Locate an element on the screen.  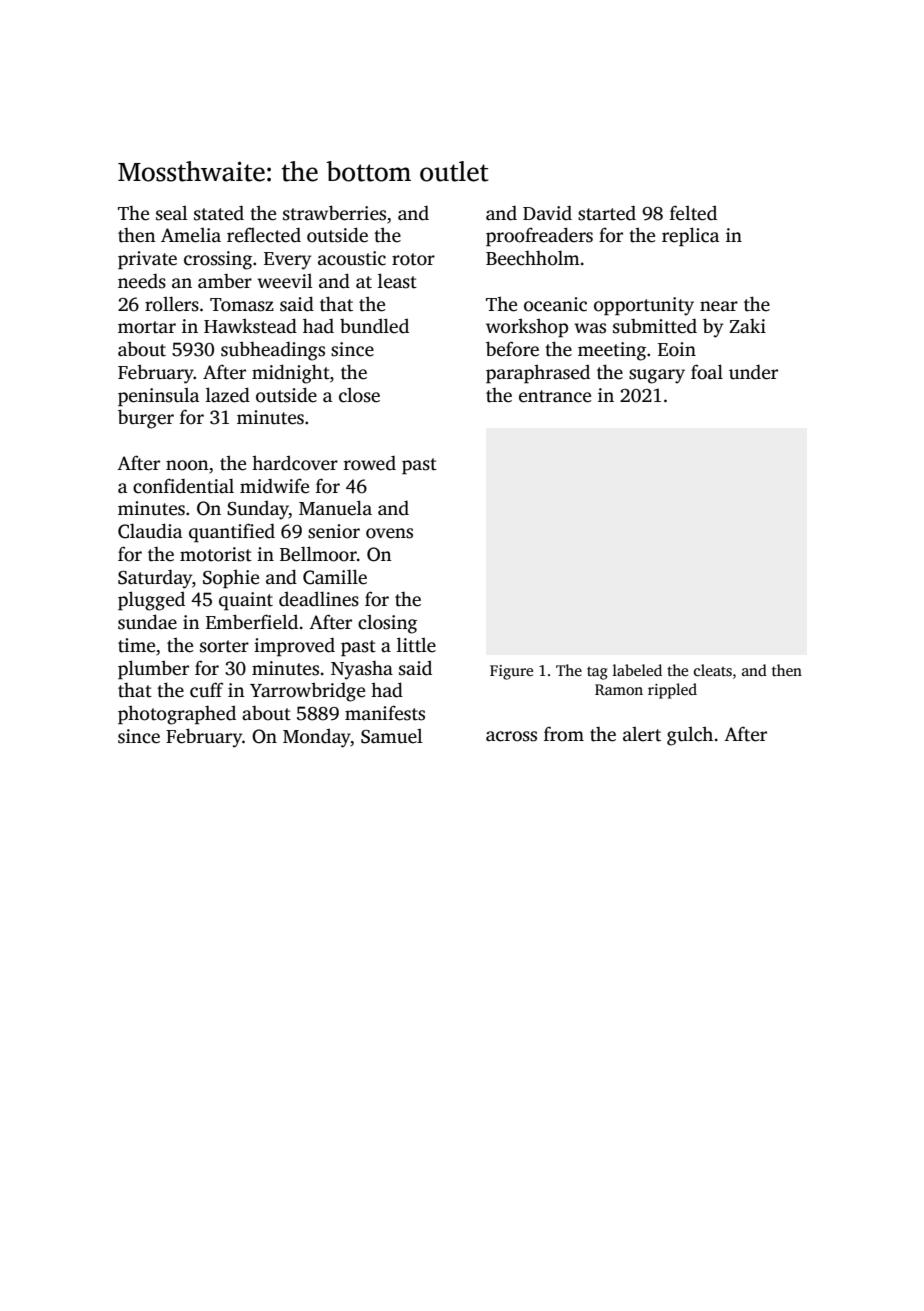
under is located at coordinates (753, 372).
